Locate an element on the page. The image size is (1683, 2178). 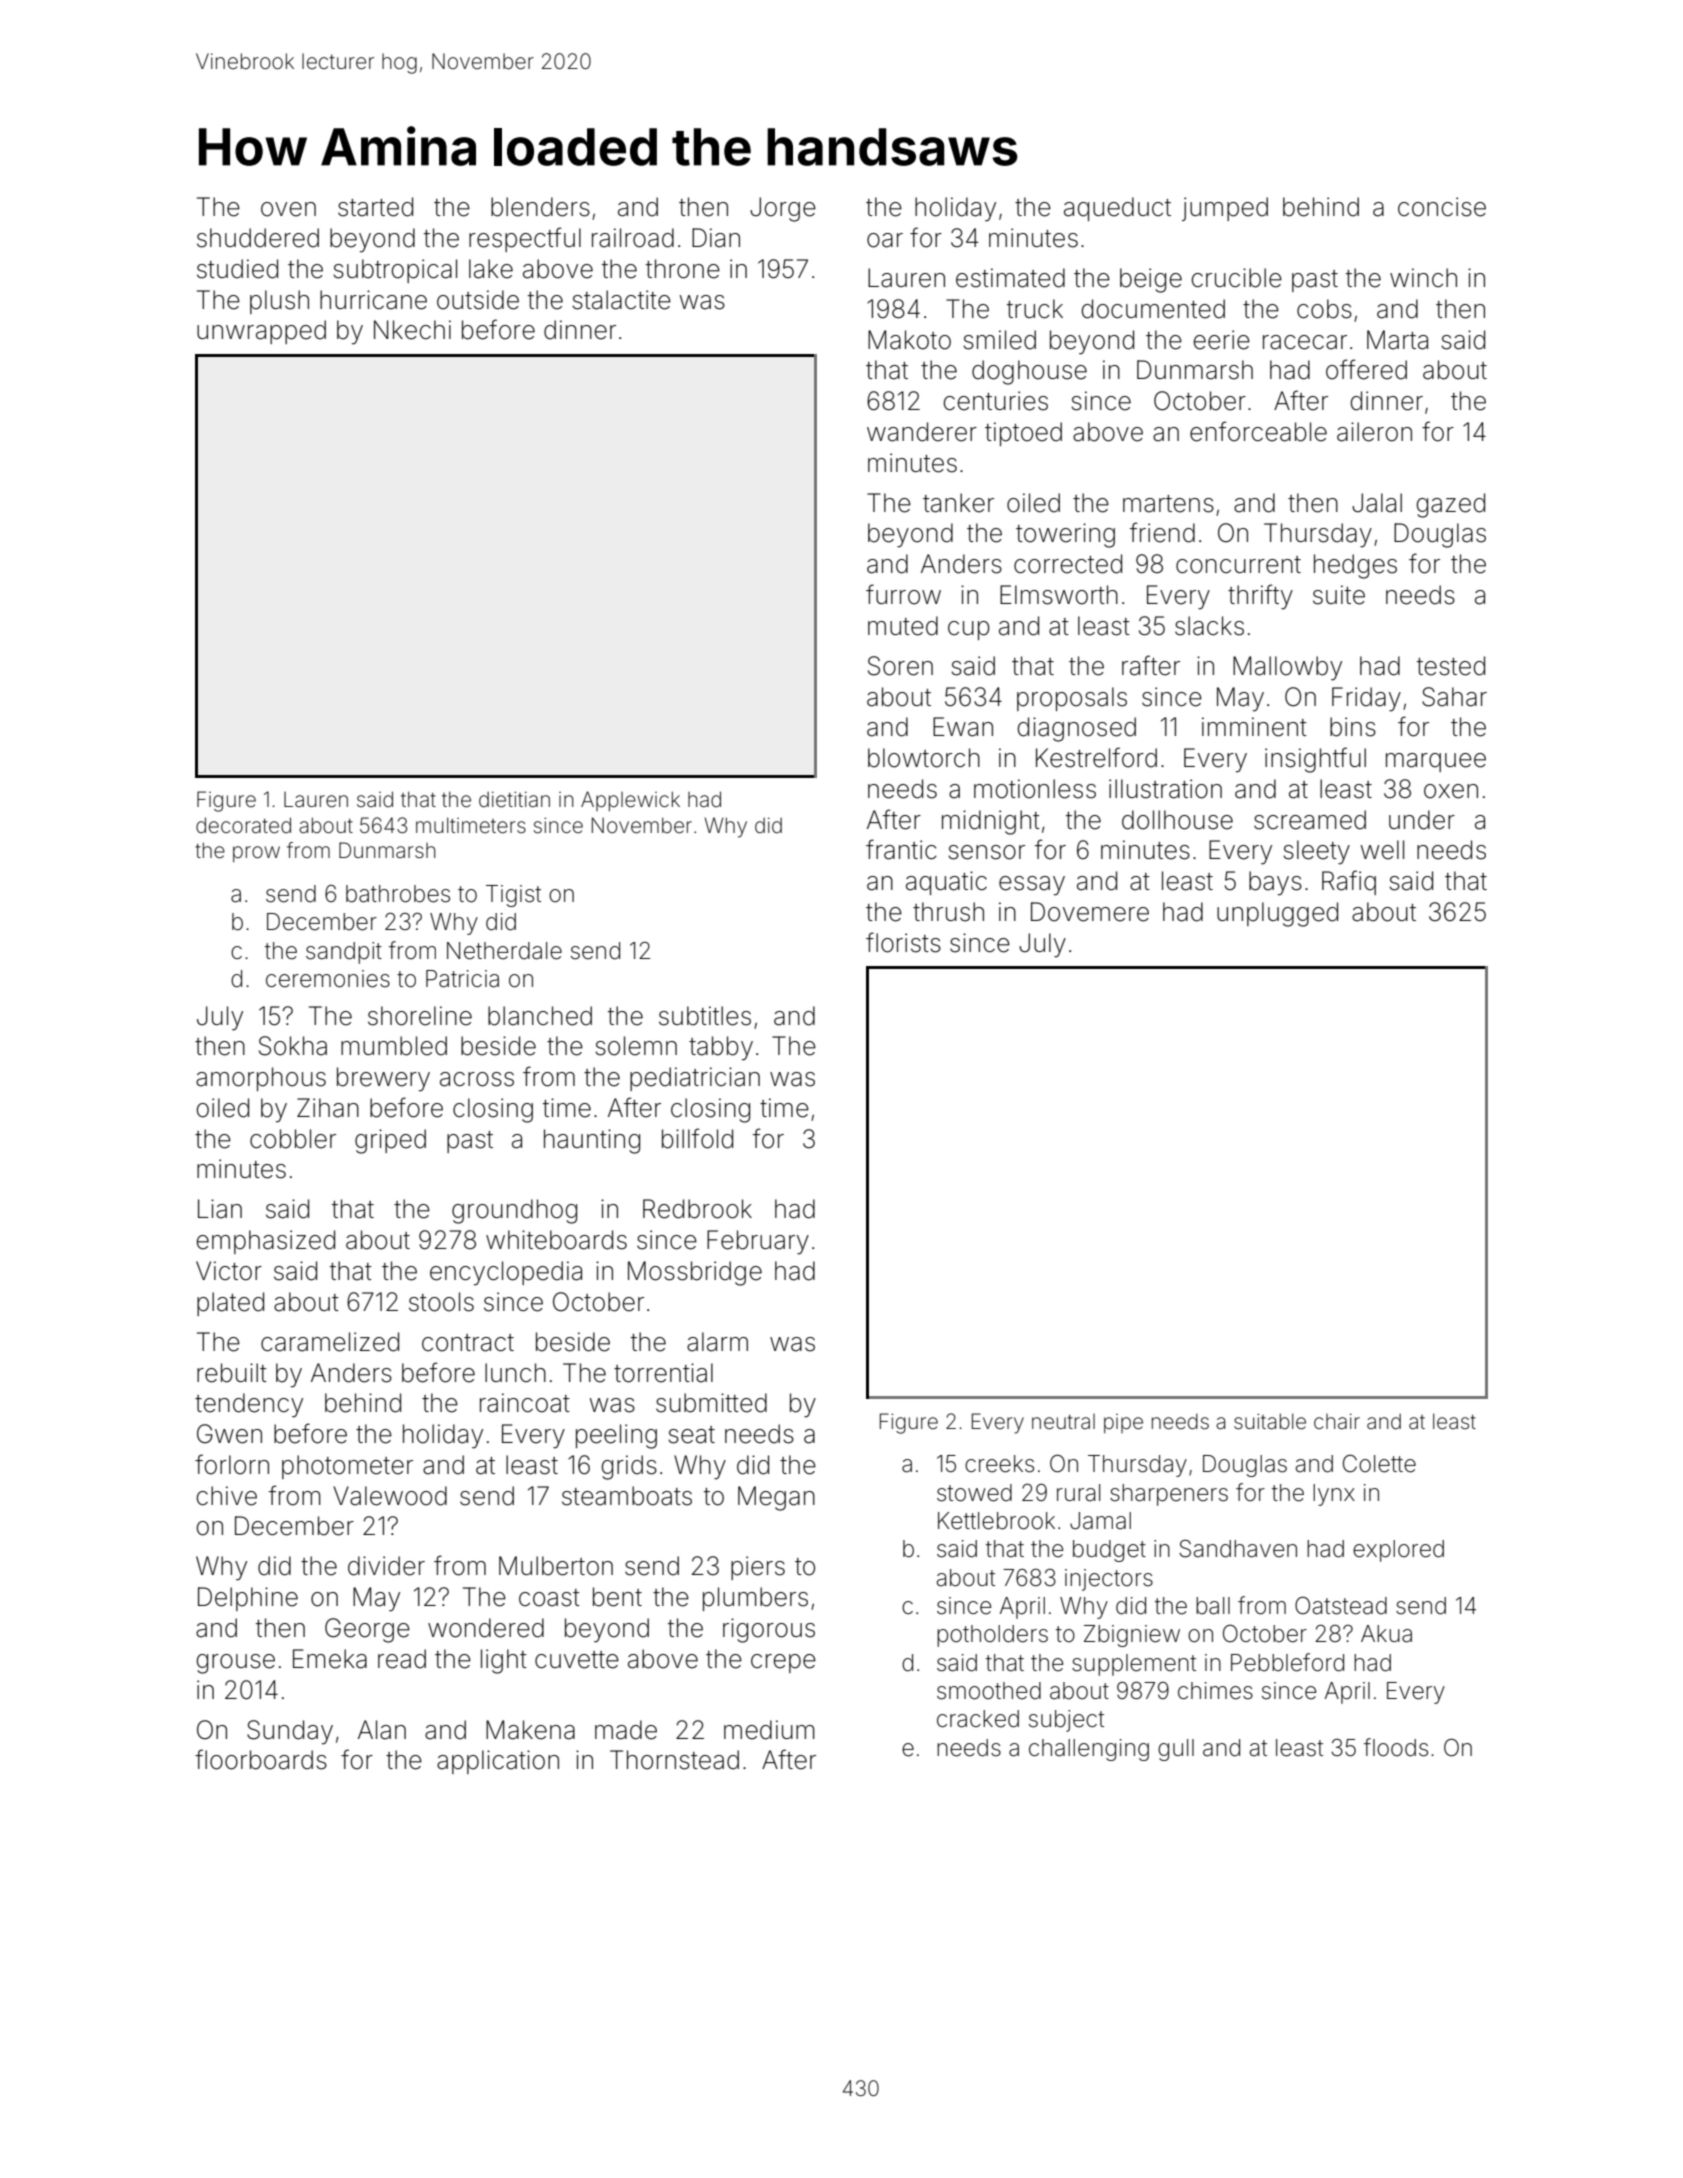
Thornstead is located at coordinates (674, 1760).
